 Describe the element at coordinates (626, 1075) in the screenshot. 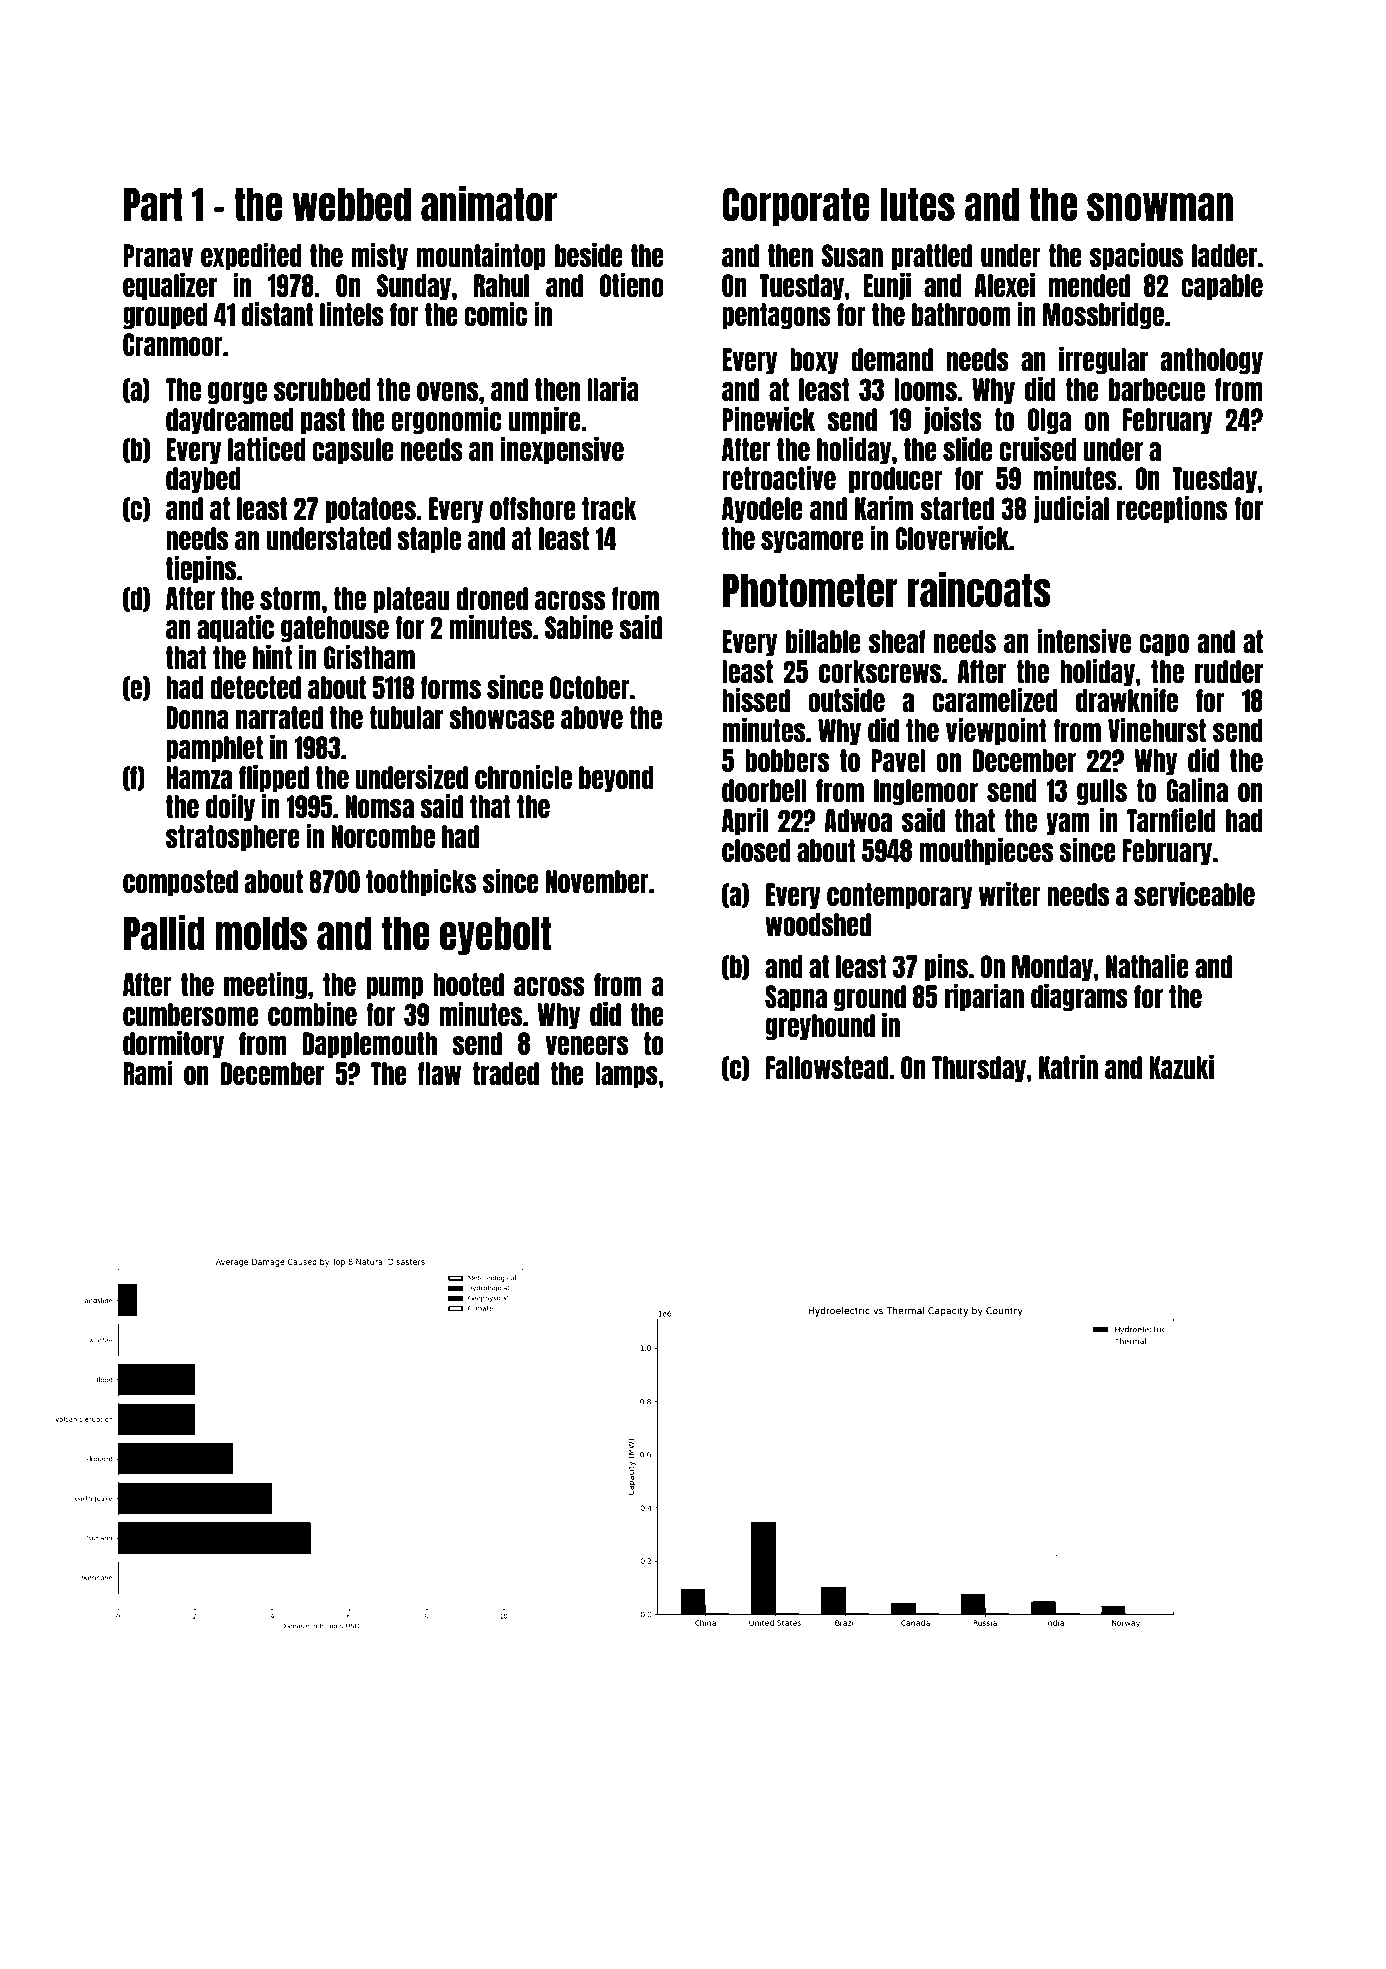

I see `lamps` at that location.
